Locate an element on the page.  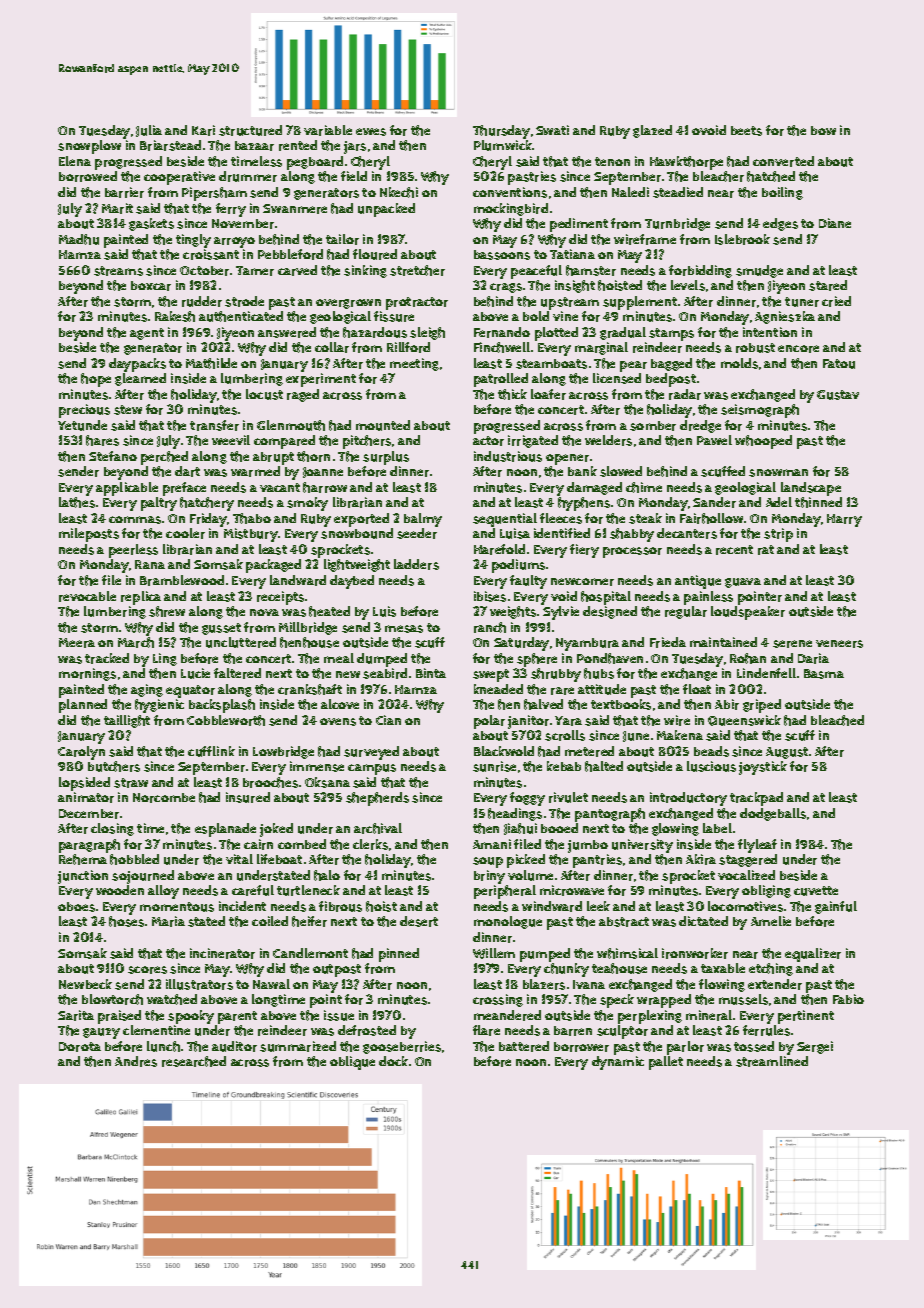
veneers is located at coordinates (839, 644).
